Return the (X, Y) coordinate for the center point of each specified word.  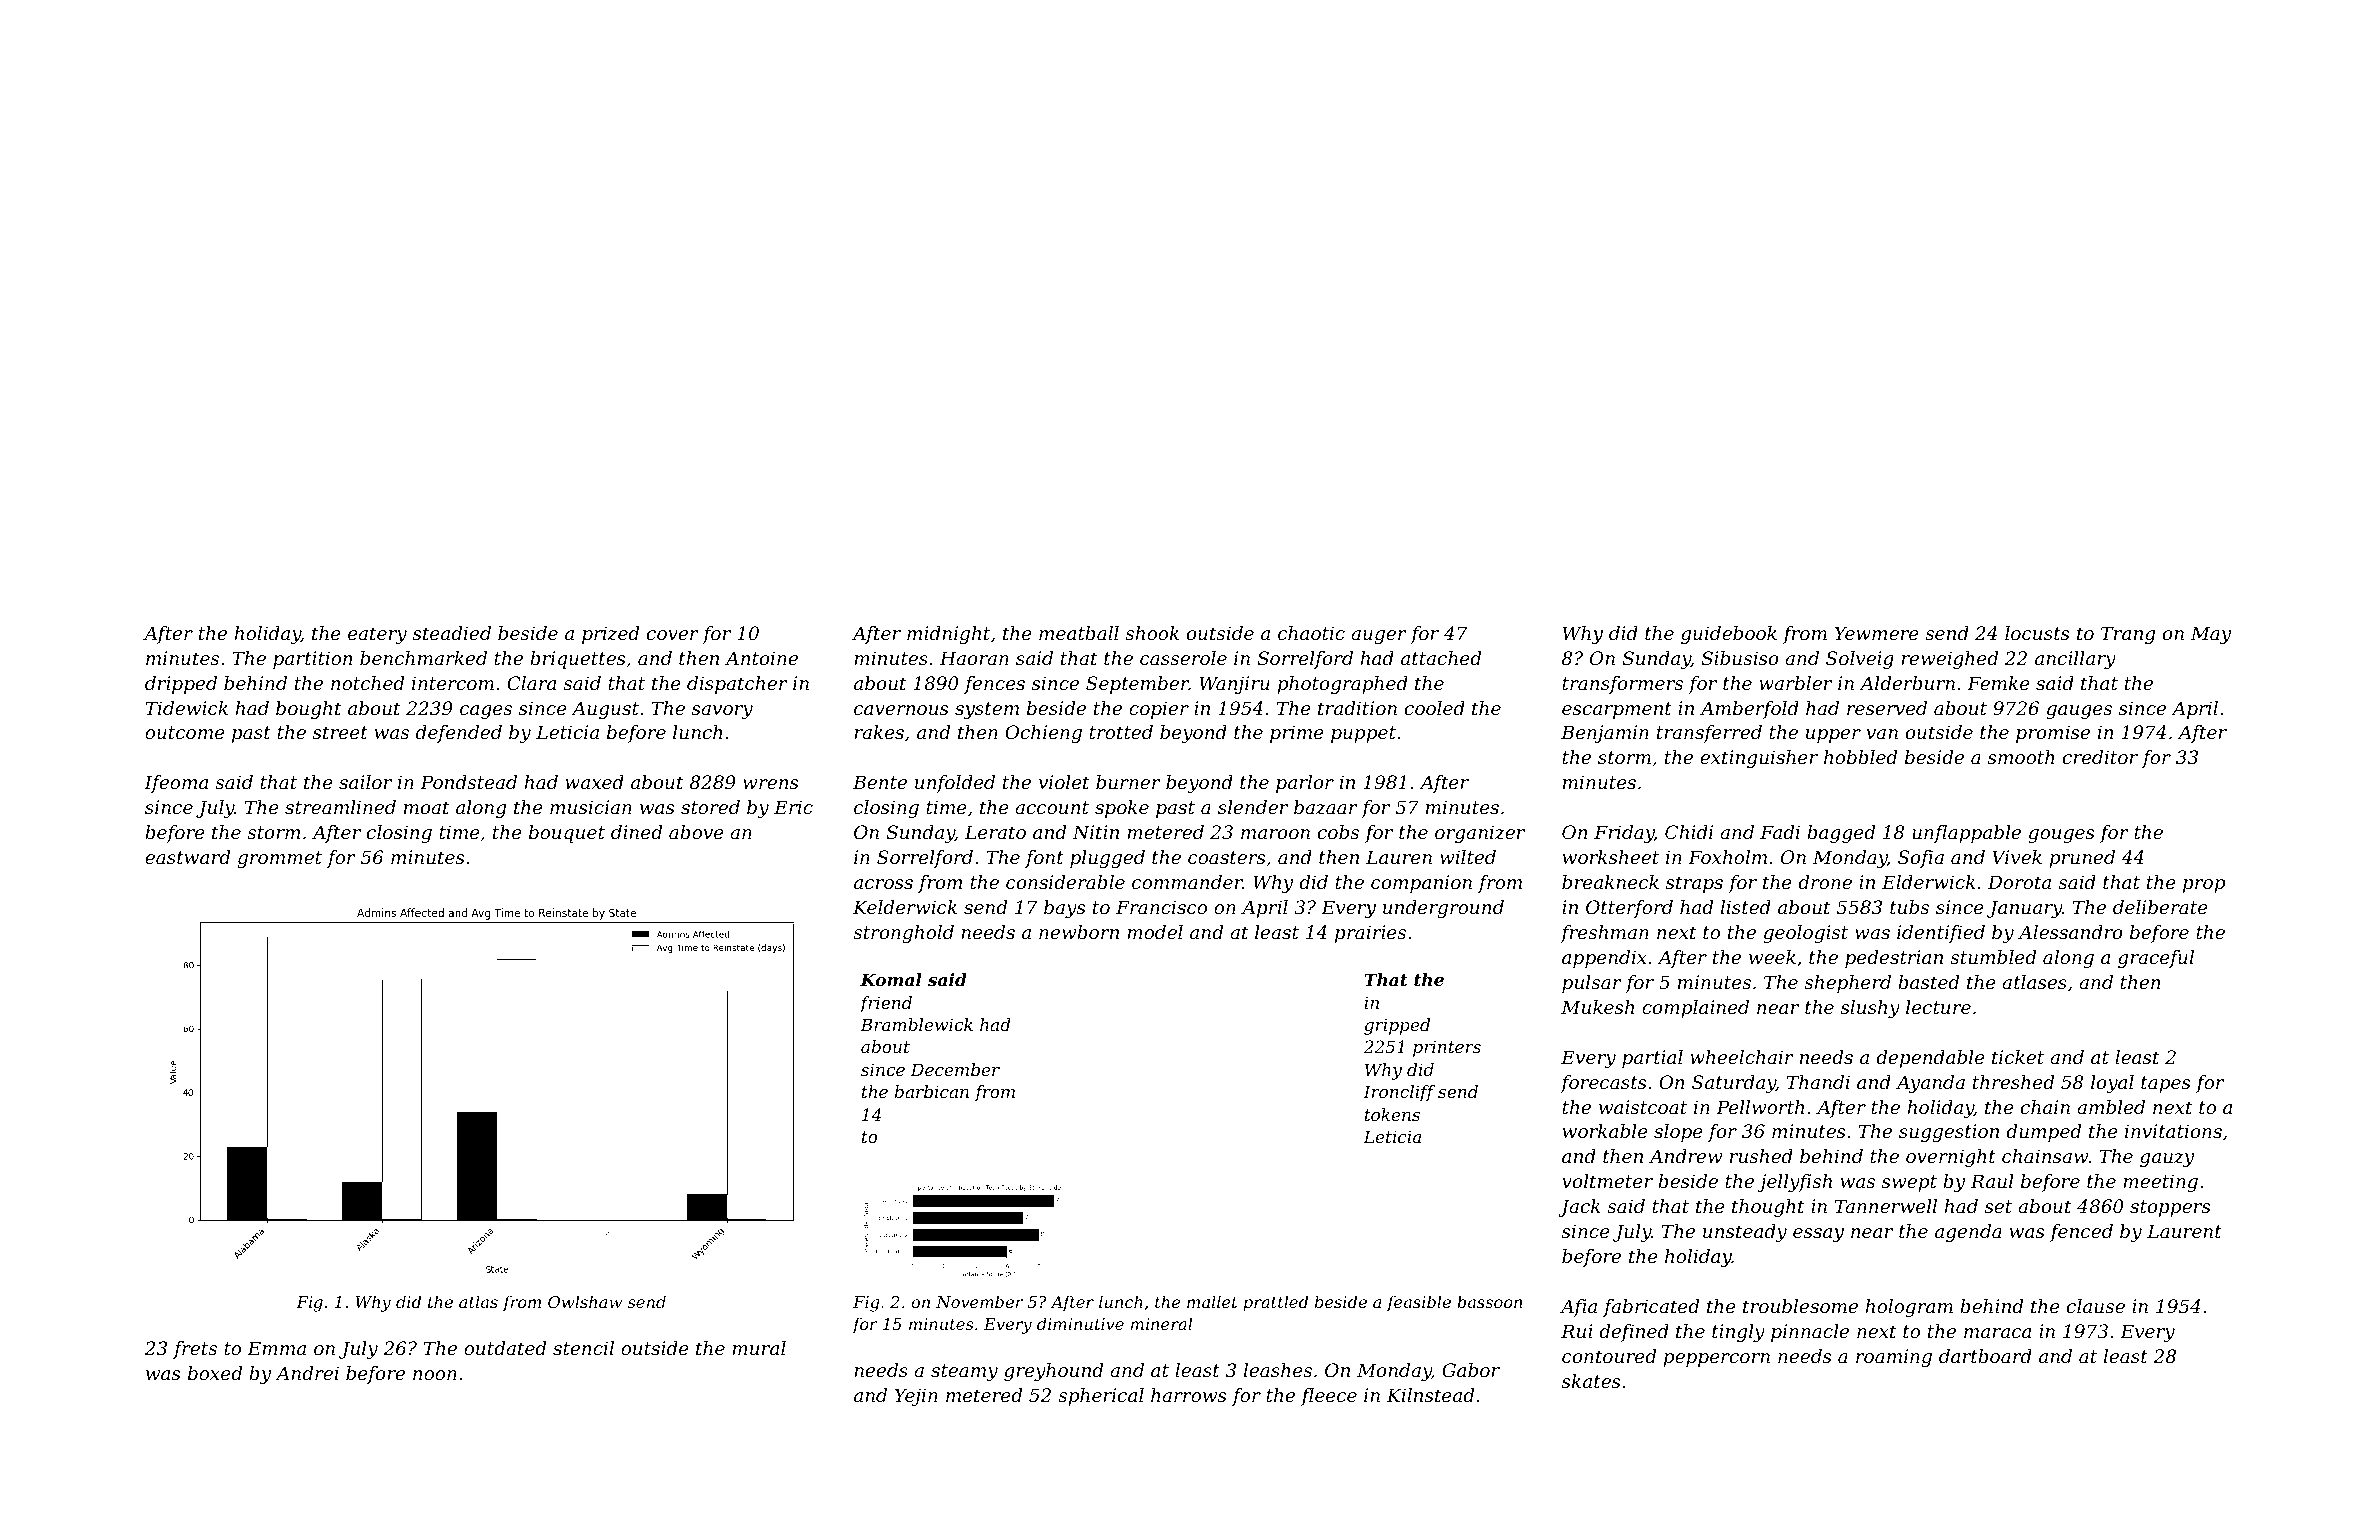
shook (1152, 633)
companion (1421, 884)
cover (673, 635)
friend (886, 1004)
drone (1825, 882)
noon (435, 1375)
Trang (2128, 635)
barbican (932, 1091)
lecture (1938, 1007)
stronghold (903, 934)
